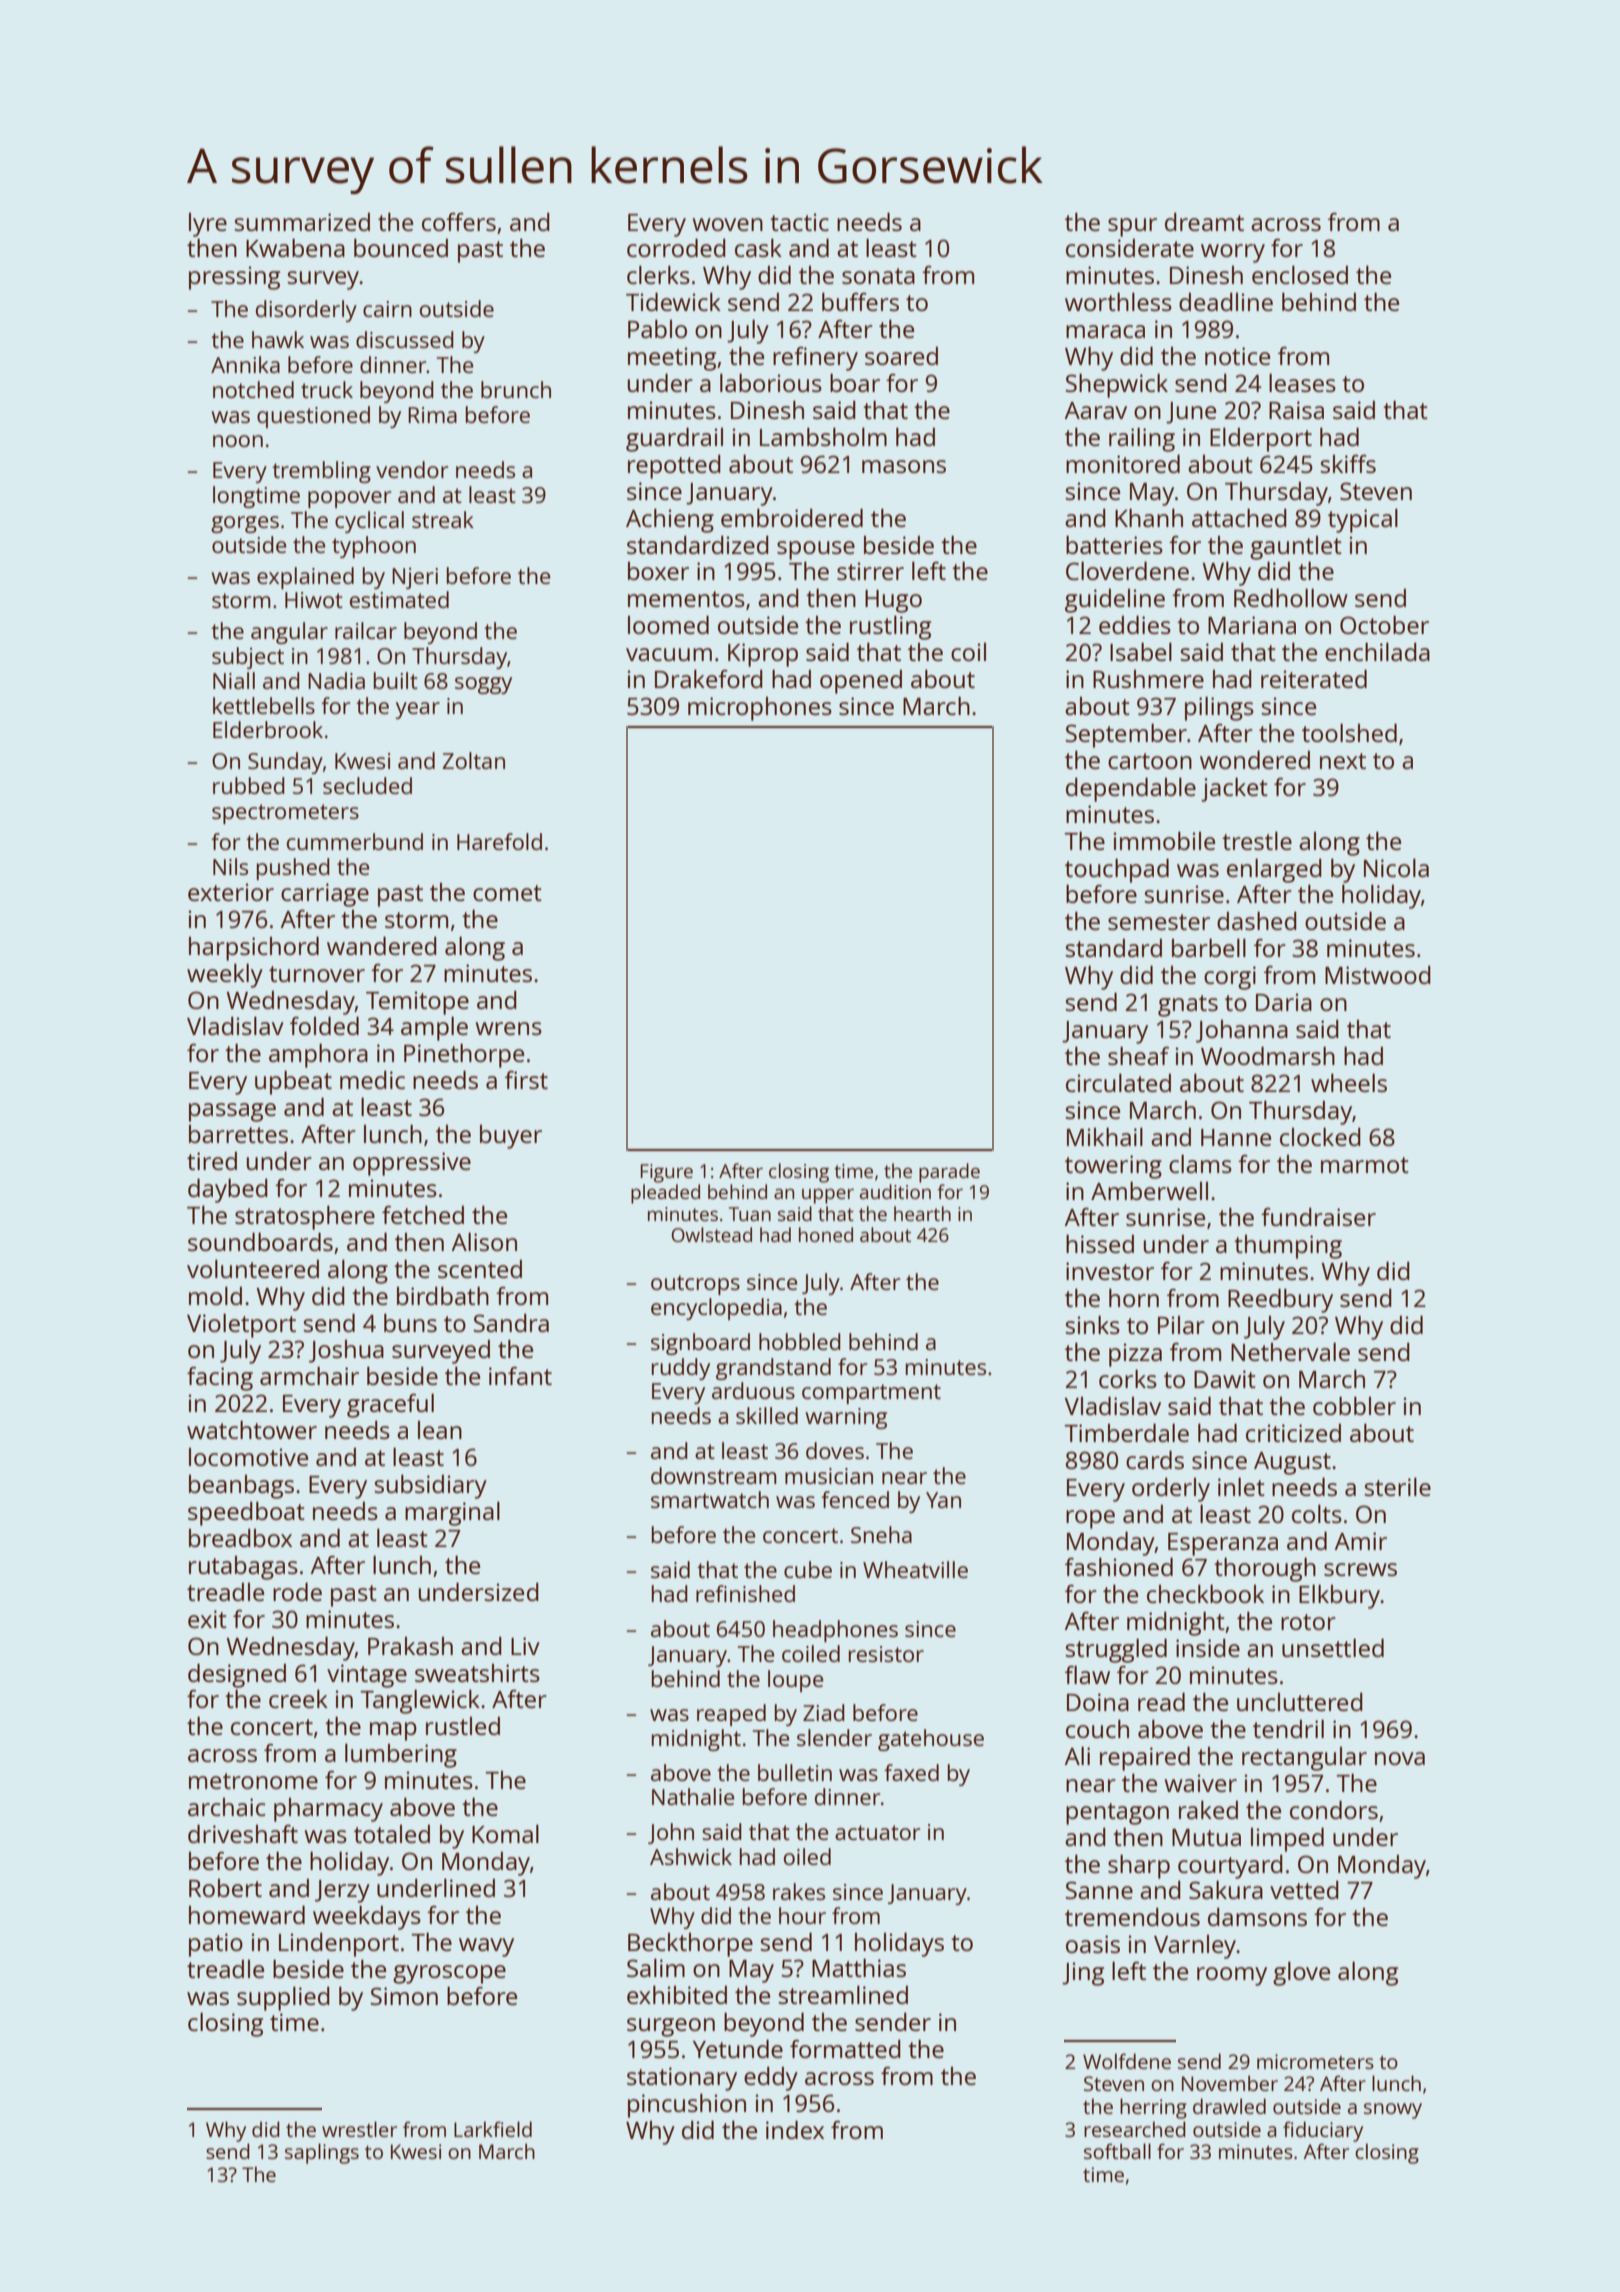 The height and width of the document is (2292, 1620). What do you see at coordinates (302, 222) in the document?
I see `summarized` at bounding box center [302, 222].
